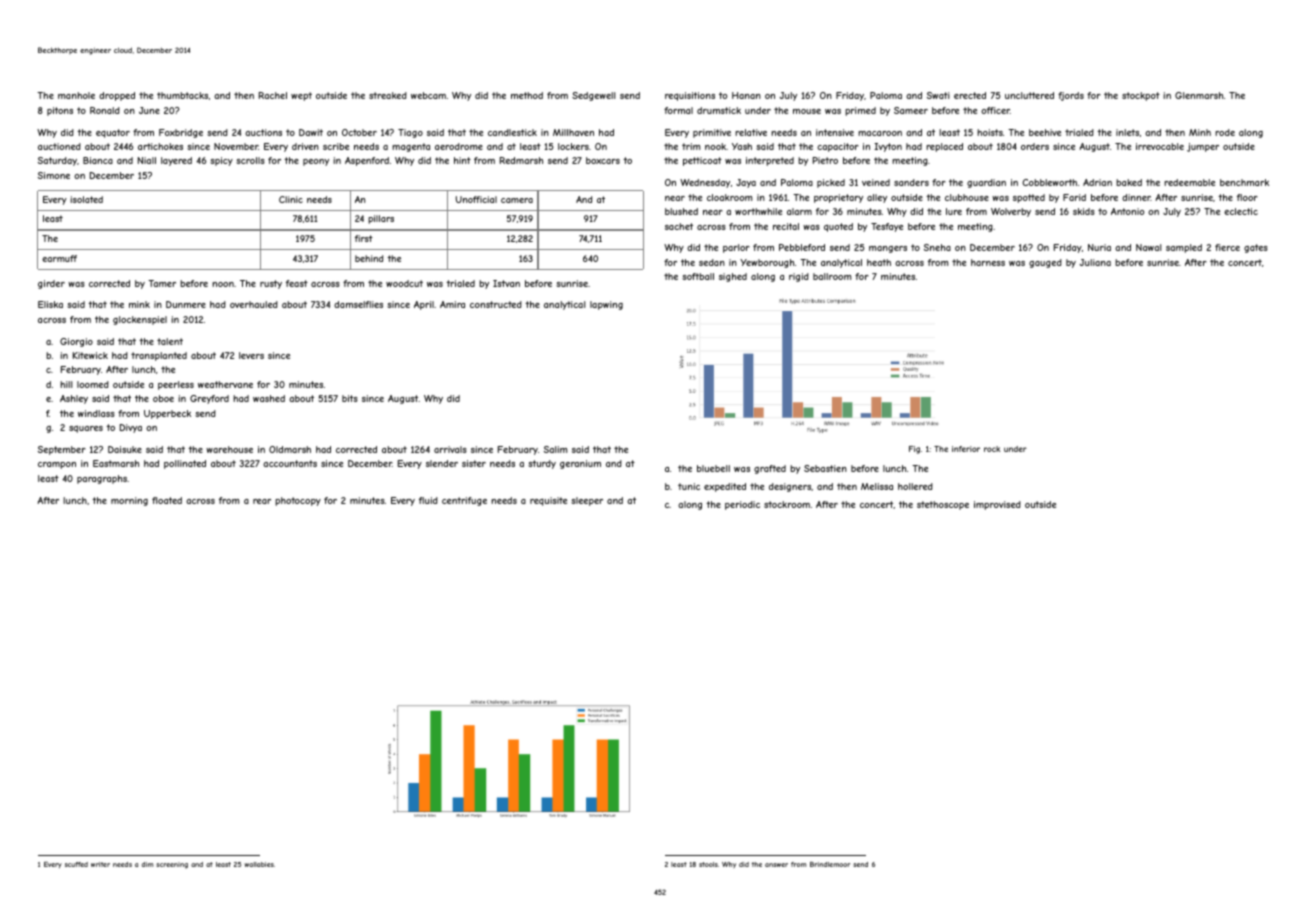 This screenshot has height=924, width=1308. What do you see at coordinates (209, 399) in the screenshot?
I see `Greyford` at bounding box center [209, 399].
